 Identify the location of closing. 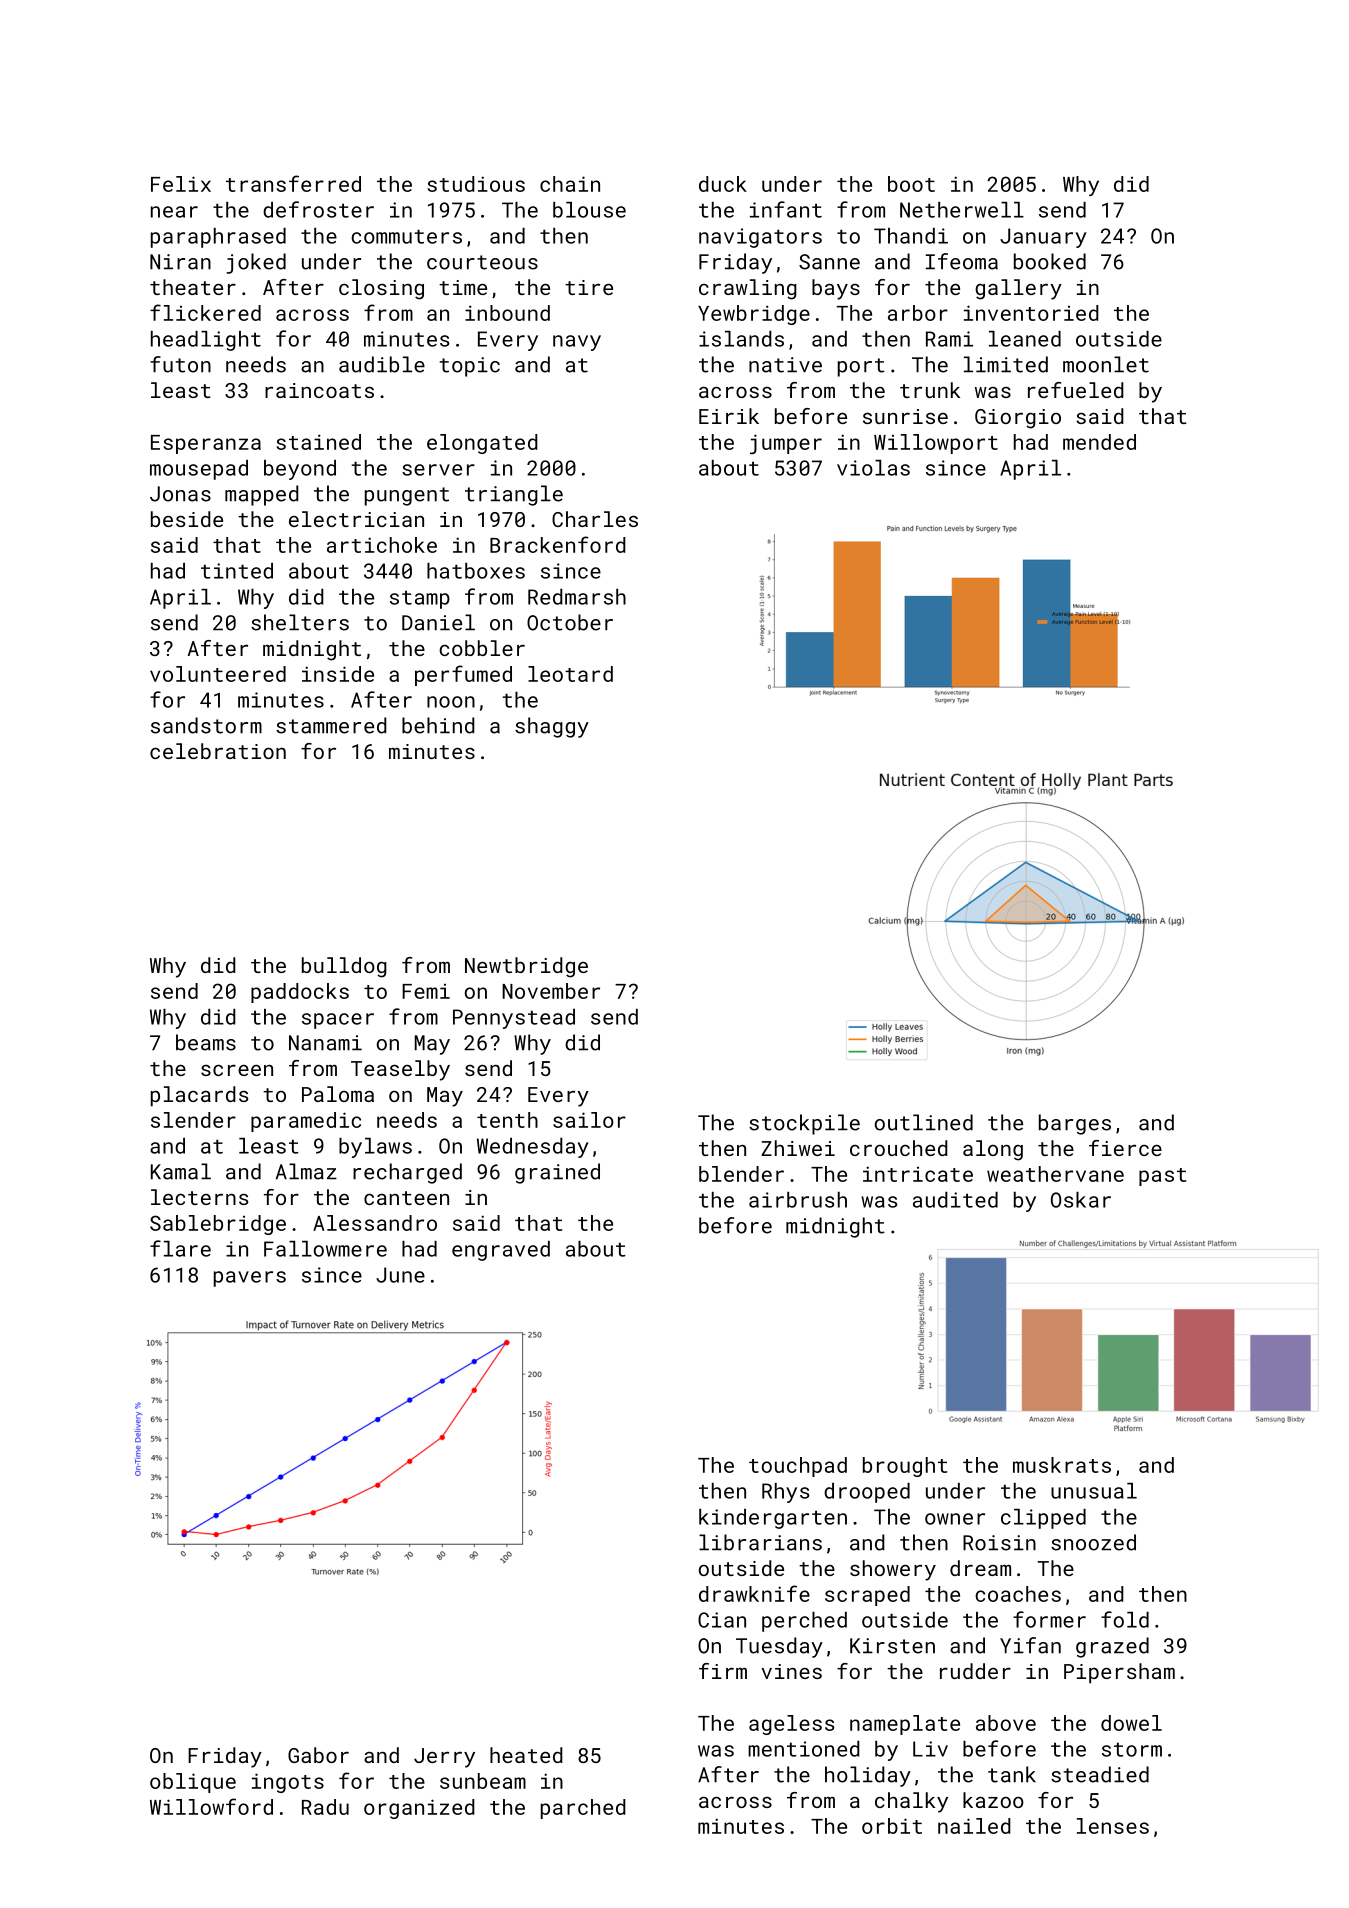
(381, 289).
